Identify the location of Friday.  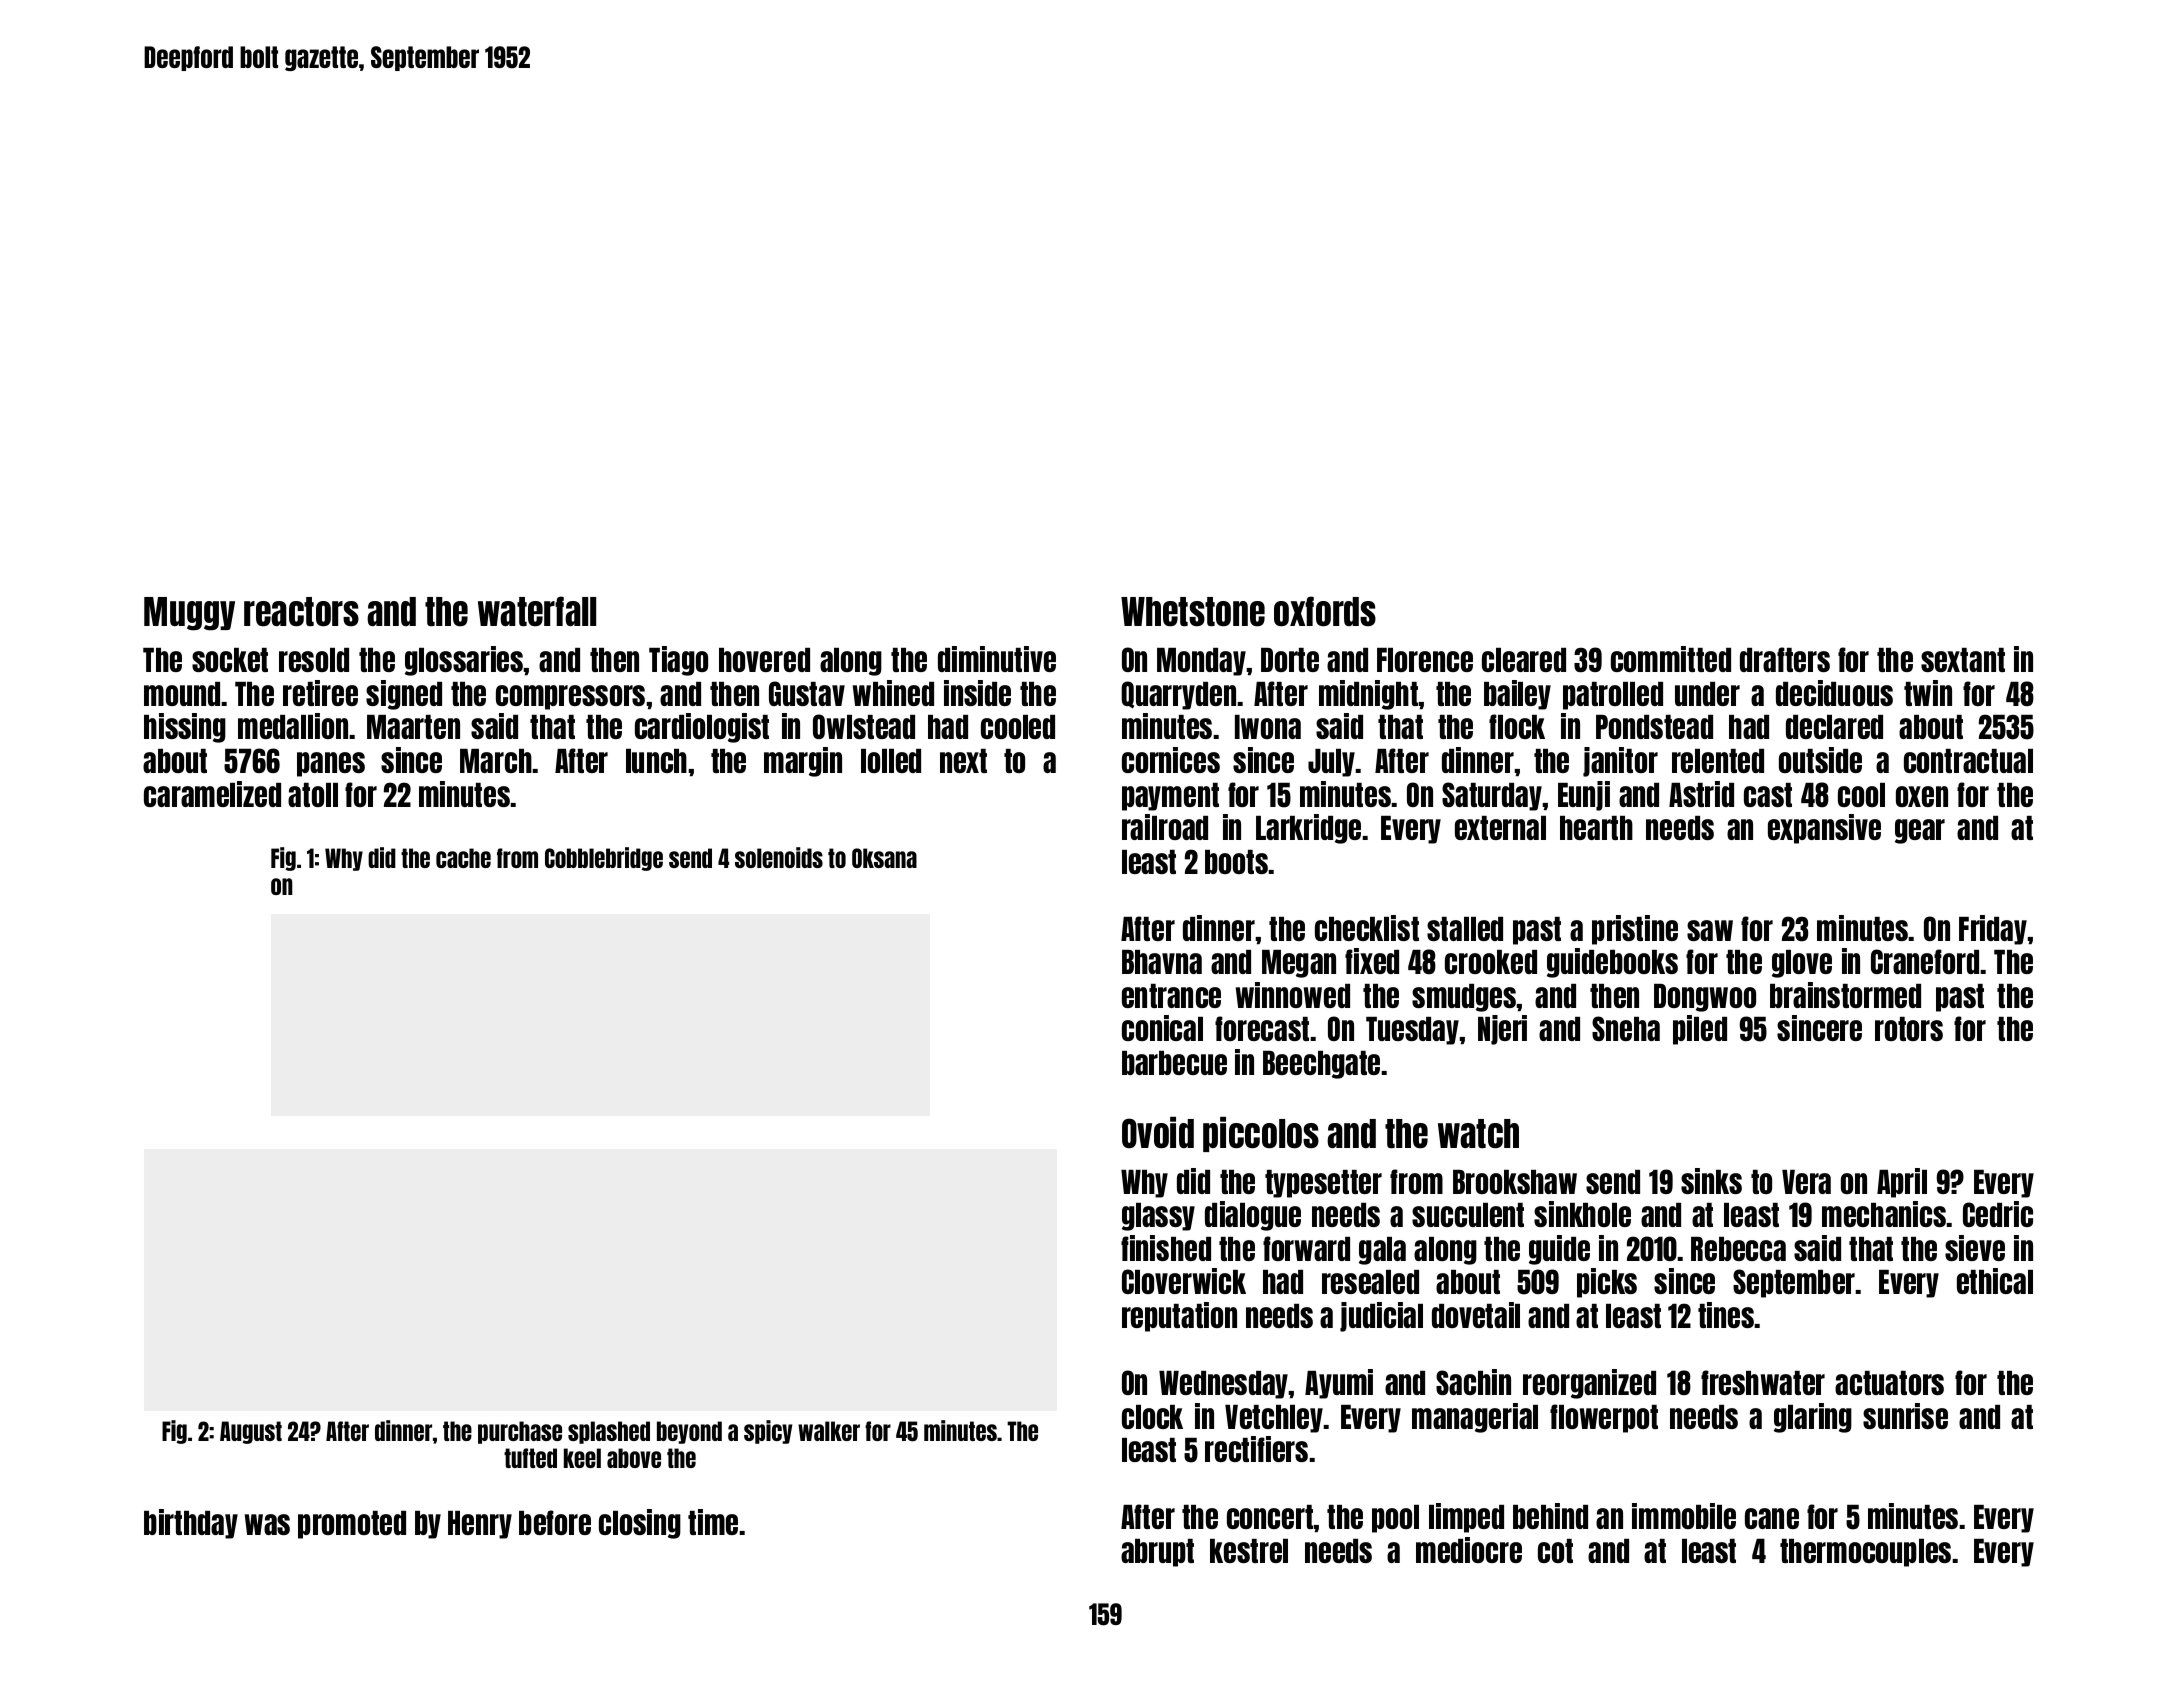
(1993, 930).
